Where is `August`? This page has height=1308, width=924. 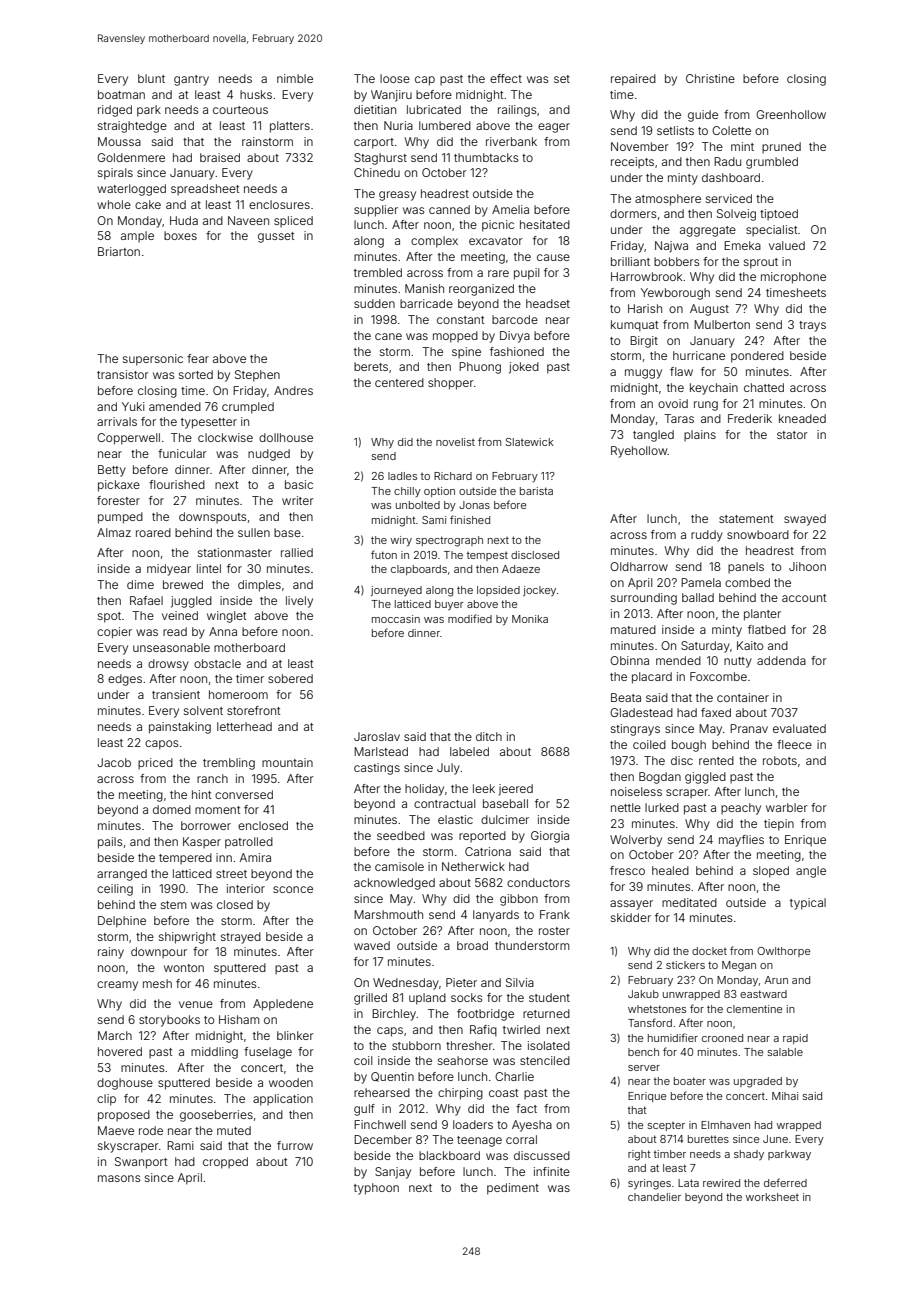 August is located at coordinates (709, 310).
